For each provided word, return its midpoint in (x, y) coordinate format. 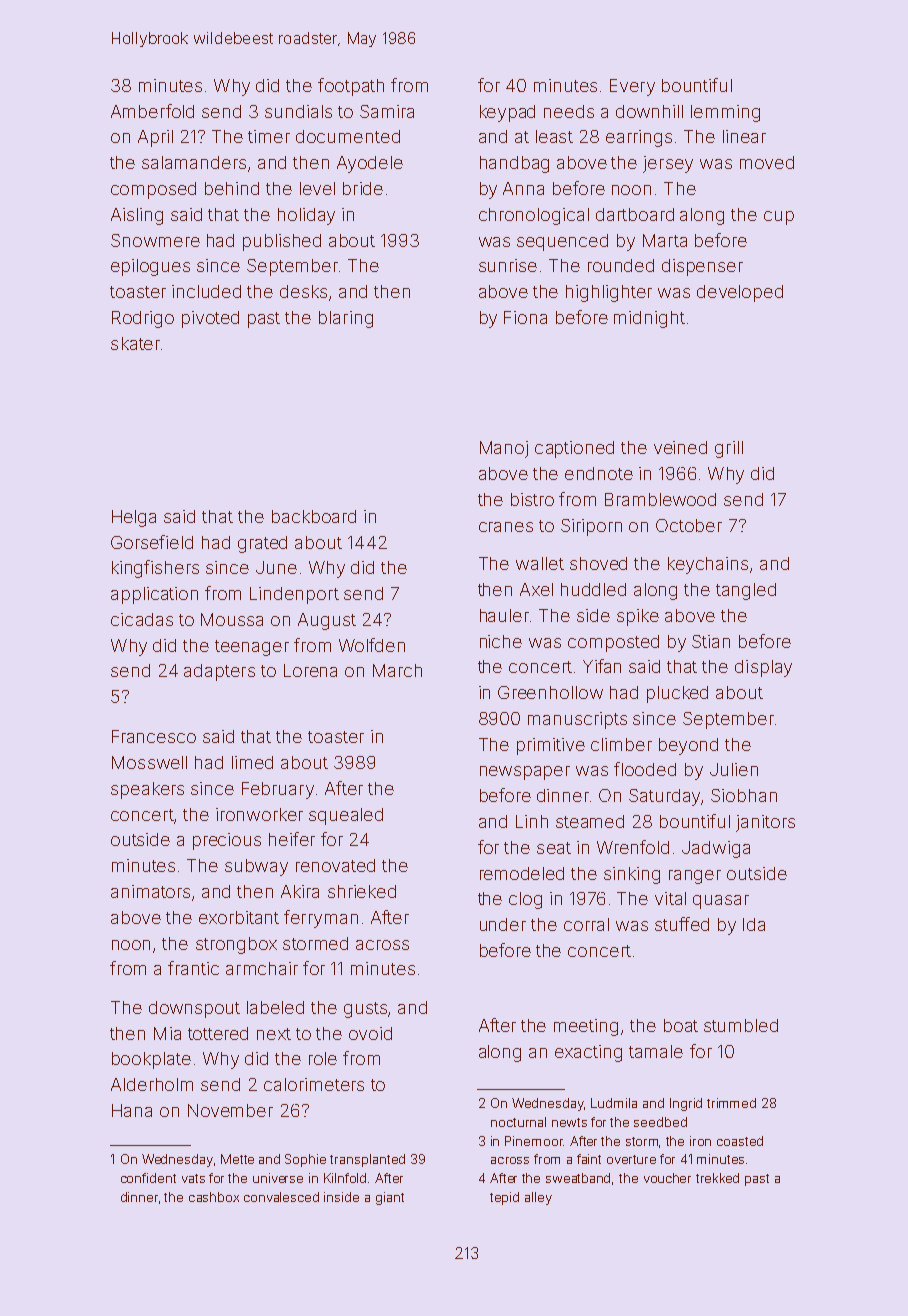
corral (586, 924)
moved (767, 162)
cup (779, 218)
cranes (506, 527)
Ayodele (370, 164)
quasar (721, 902)
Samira (387, 111)
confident (148, 1178)
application (154, 595)
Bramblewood (660, 499)
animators (150, 891)
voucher (667, 1178)
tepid (504, 1198)
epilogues (150, 267)
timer (269, 136)
